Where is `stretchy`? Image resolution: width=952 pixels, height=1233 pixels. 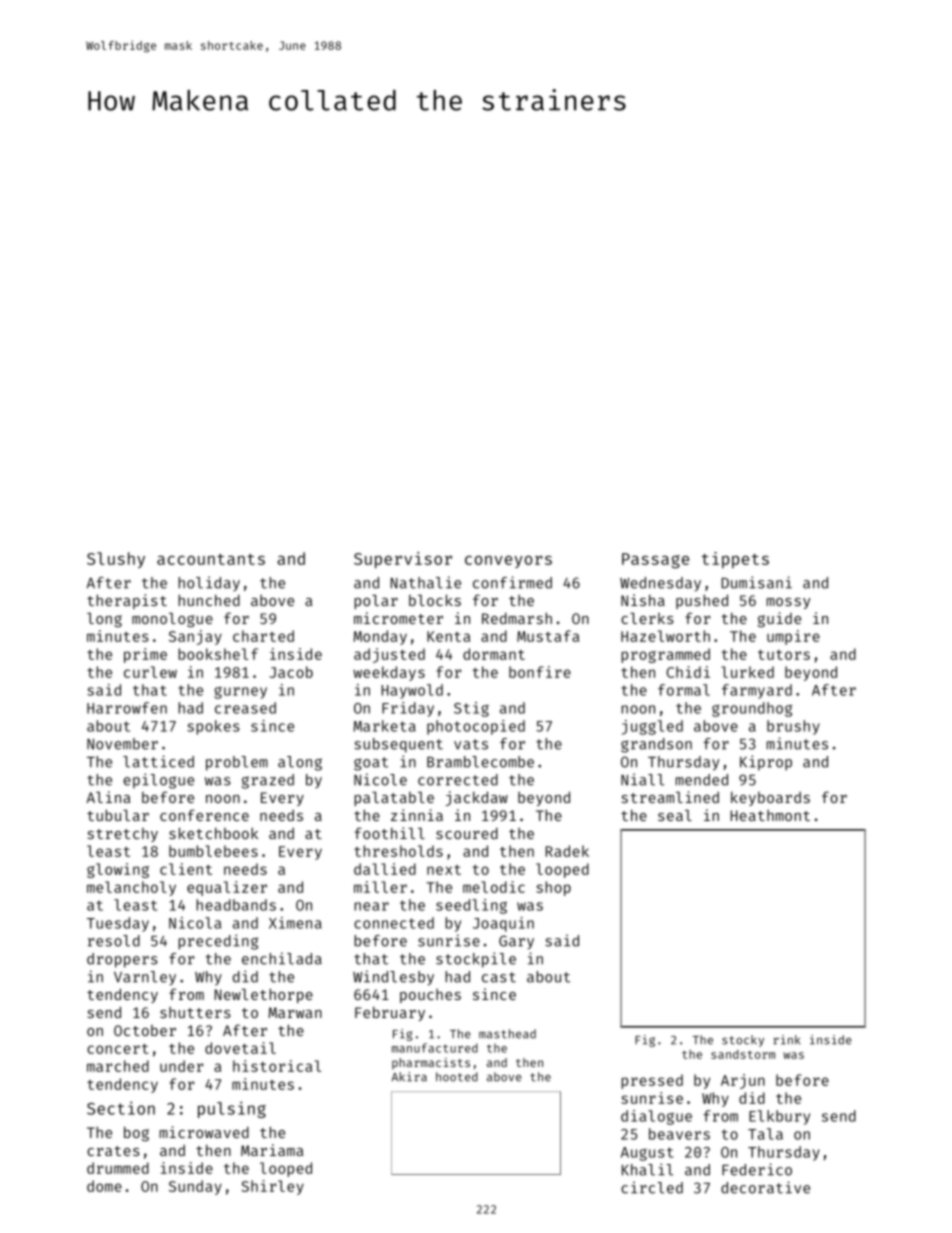 stretchy is located at coordinates (123, 835).
